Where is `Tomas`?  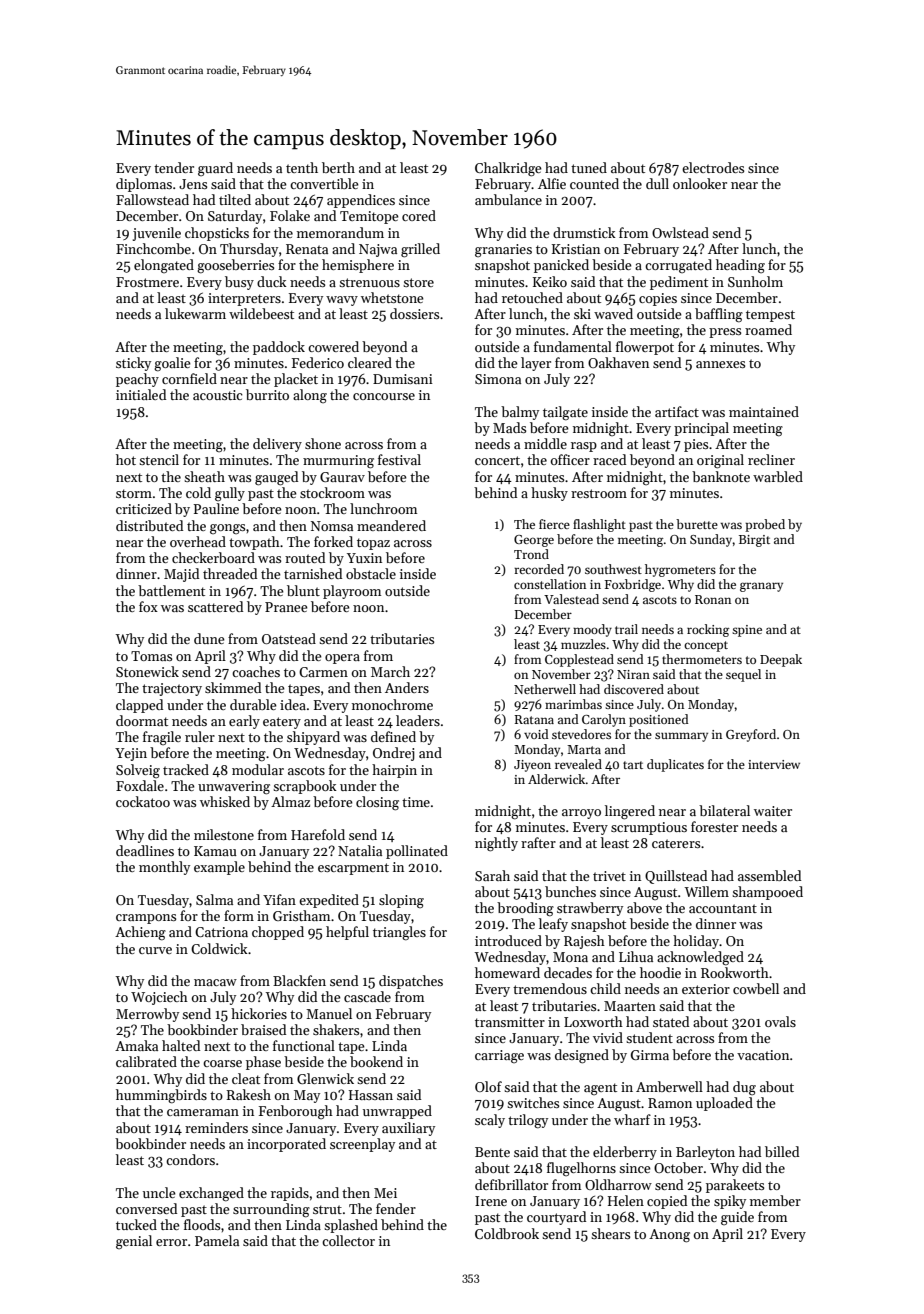
Tomas is located at coordinates (151, 656).
